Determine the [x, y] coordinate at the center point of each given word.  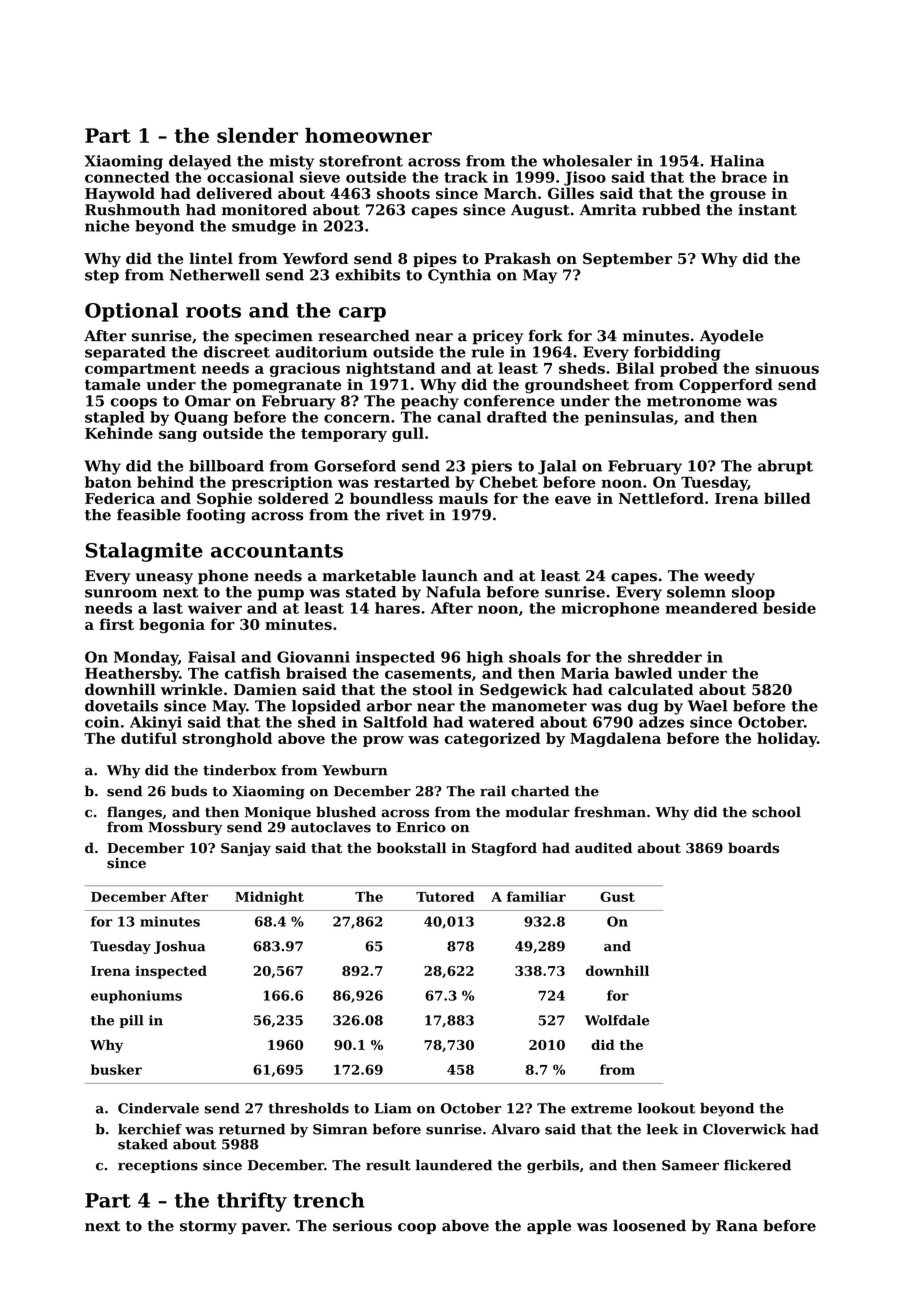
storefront [361, 161]
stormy [208, 1228]
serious [362, 1226]
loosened [649, 1226]
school [776, 812]
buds [189, 791]
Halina [737, 161]
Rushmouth [132, 210]
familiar [536, 896]
